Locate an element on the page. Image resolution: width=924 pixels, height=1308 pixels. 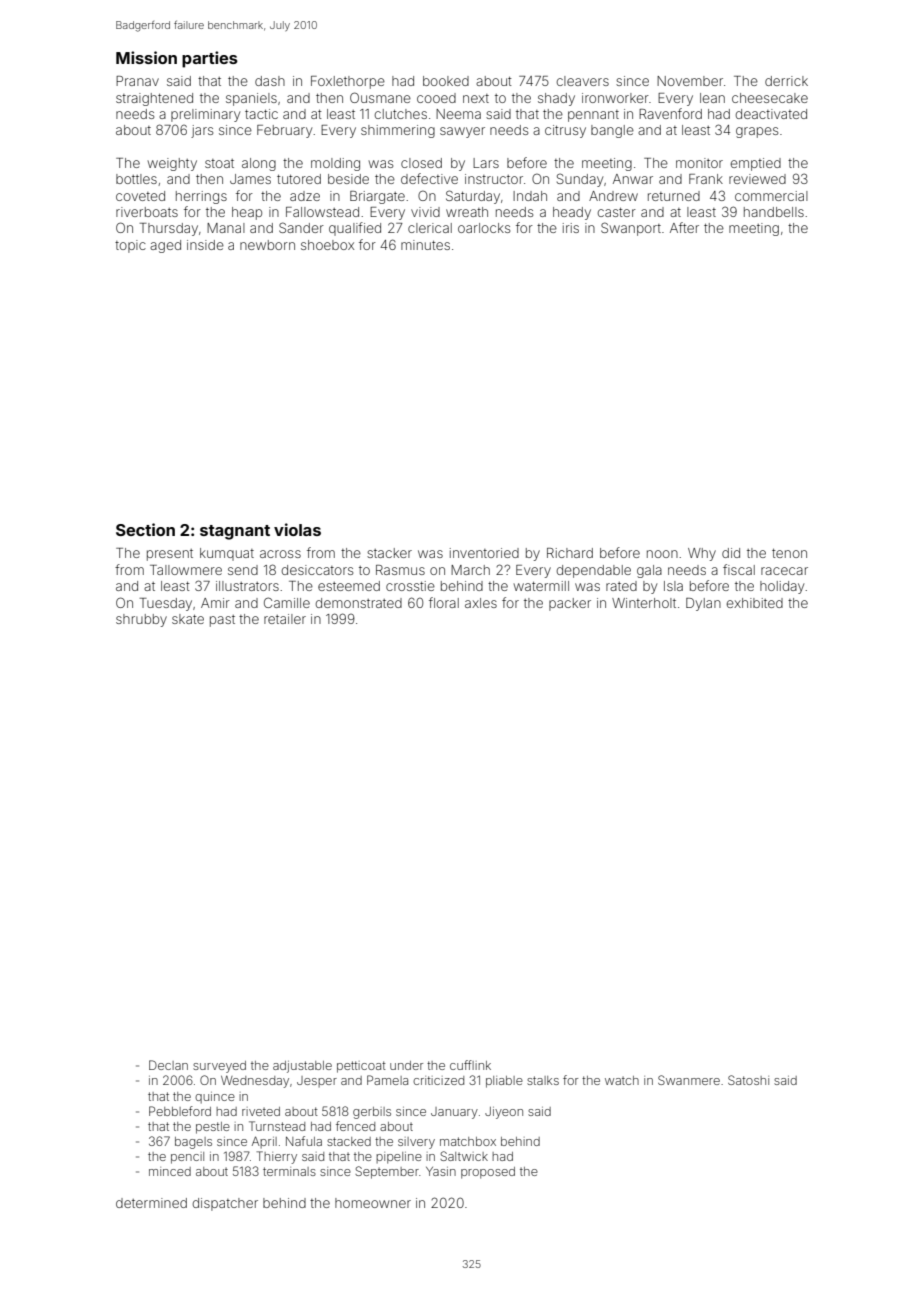
Section is located at coordinates (145, 529).
